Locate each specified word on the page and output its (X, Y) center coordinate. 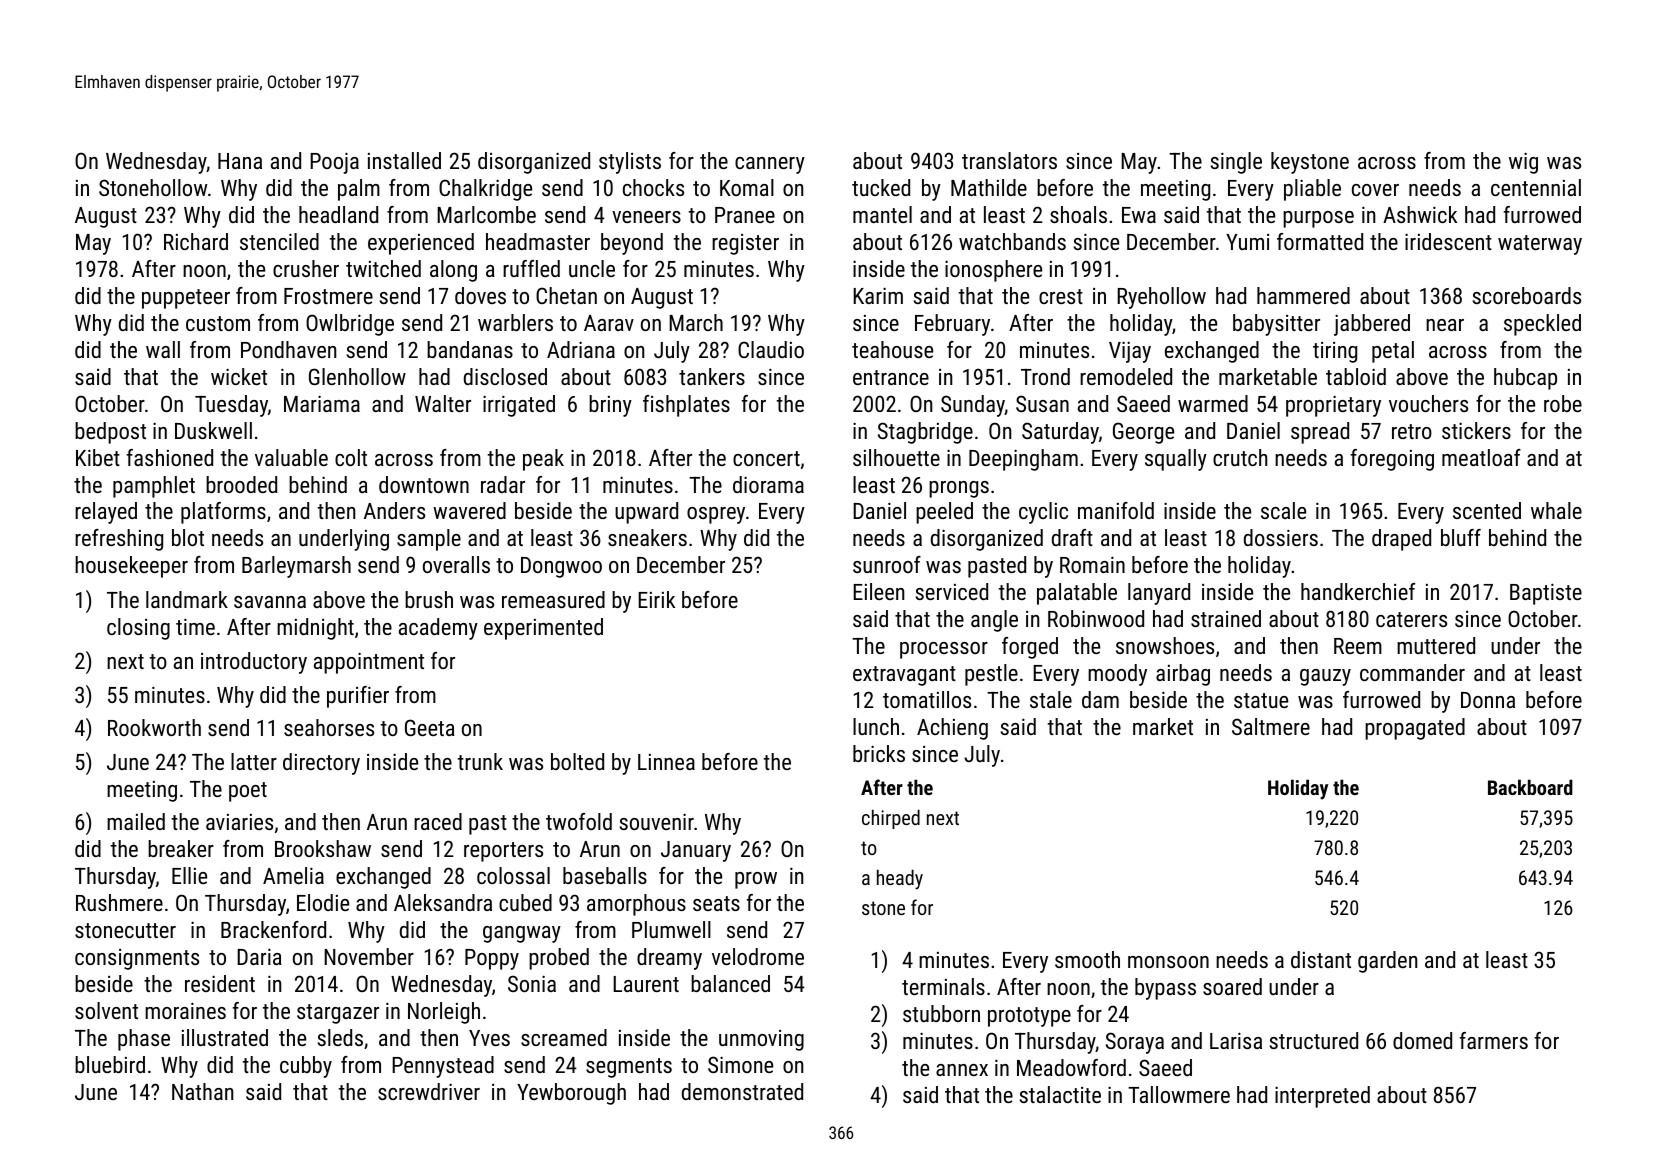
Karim (878, 295)
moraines (185, 1010)
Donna (1488, 700)
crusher (306, 268)
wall (163, 349)
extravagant (904, 676)
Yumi (1247, 242)
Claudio (771, 349)
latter (254, 761)
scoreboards (1527, 295)
